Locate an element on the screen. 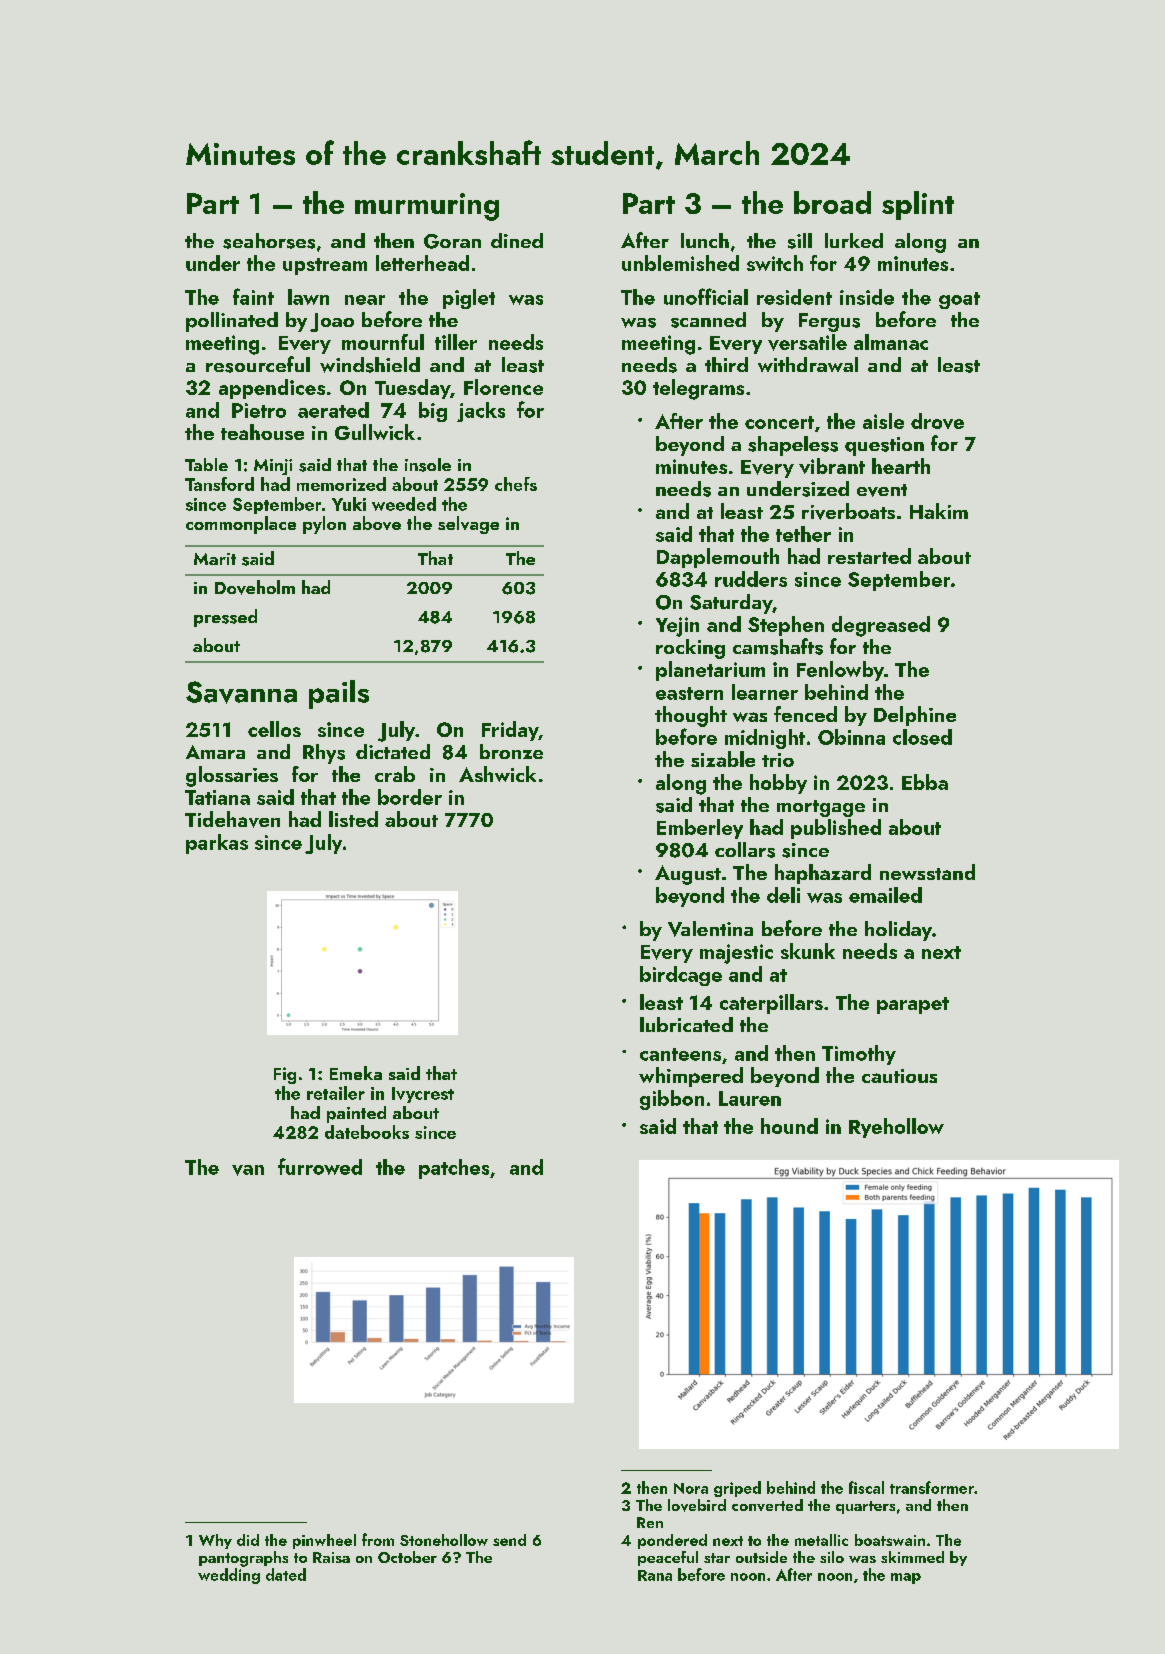 The image size is (1165, 1654). chefs is located at coordinates (516, 484).
